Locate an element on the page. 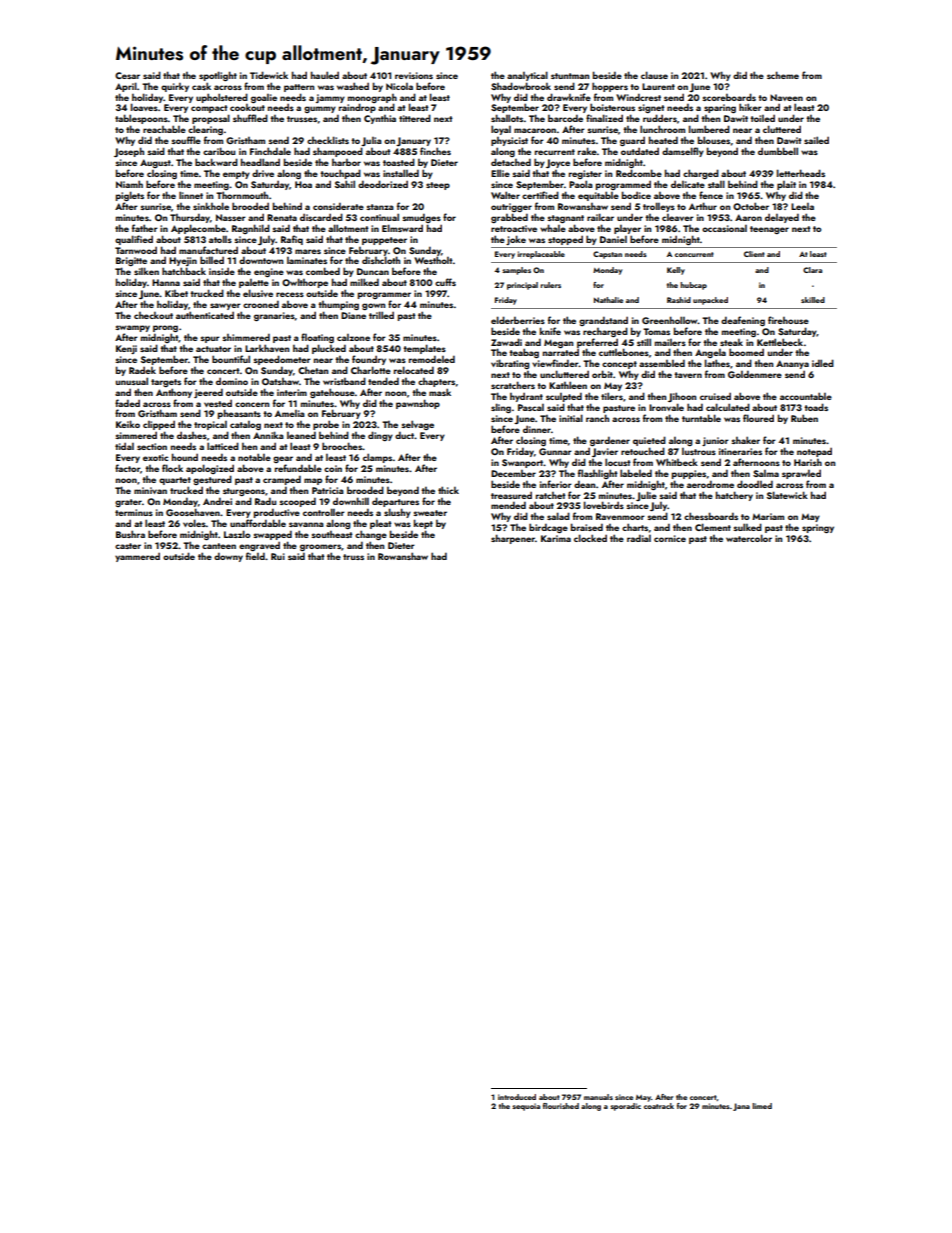  sequoia is located at coordinates (526, 1107).
